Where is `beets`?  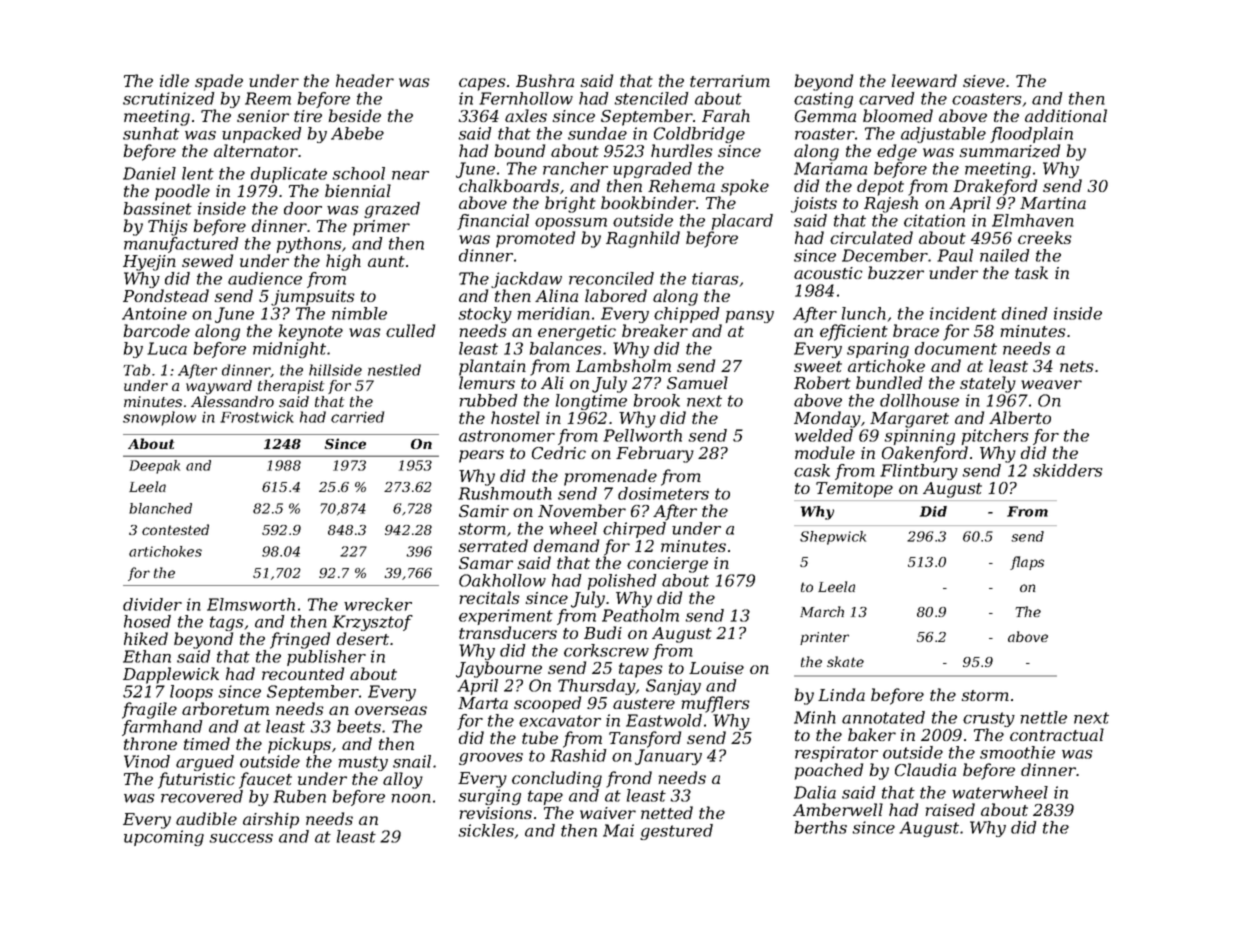 beets is located at coordinates (359, 726).
